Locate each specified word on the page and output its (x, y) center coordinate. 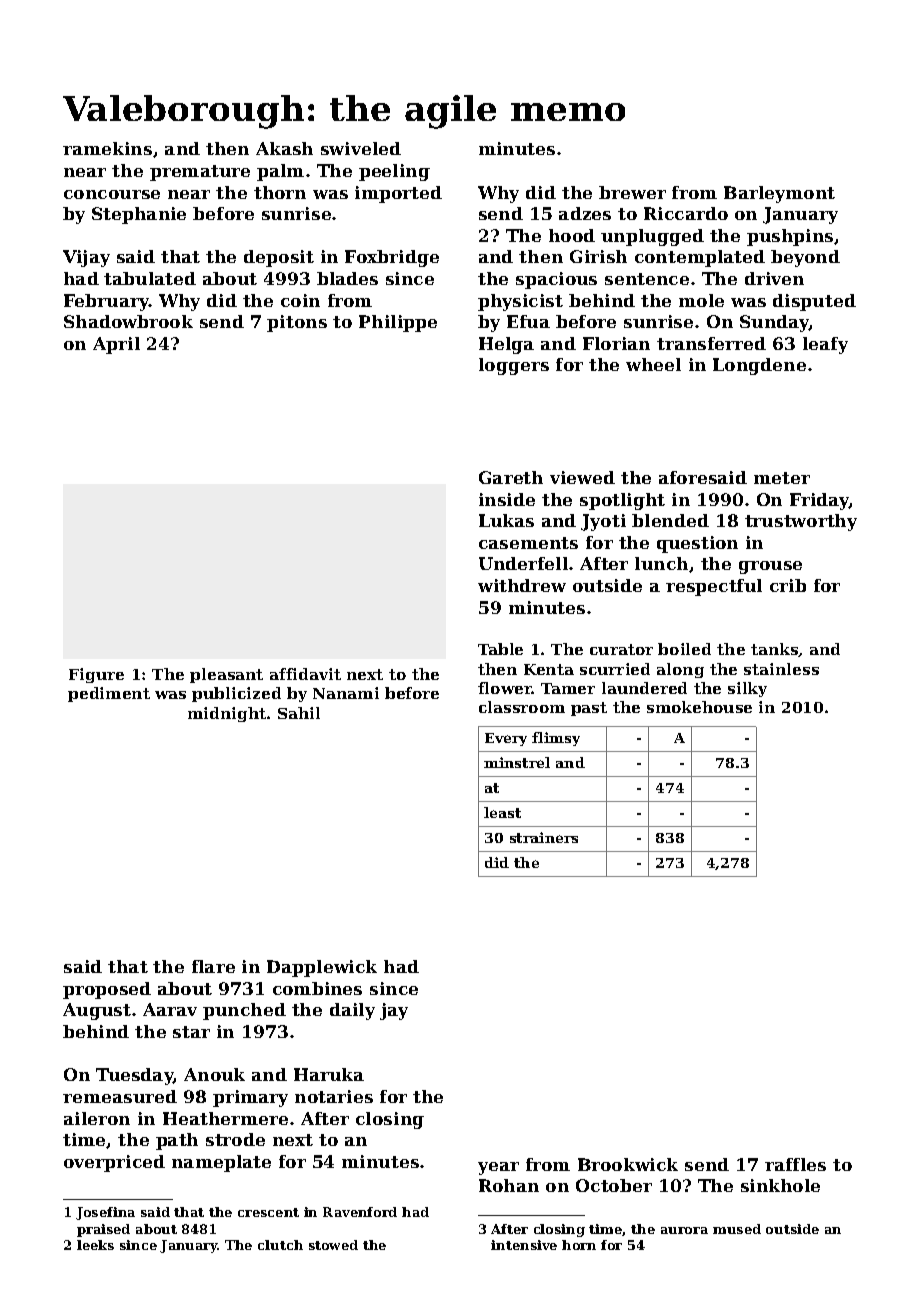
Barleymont (779, 194)
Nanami (346, 693)
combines (317, 988)
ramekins (107, 148)
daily (352, 1011)
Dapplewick (322, 968)
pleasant (226, 675)
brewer (632, 192)
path (177, 1141)
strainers (544, 837)
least (502, 812)
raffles (795, 1164)
